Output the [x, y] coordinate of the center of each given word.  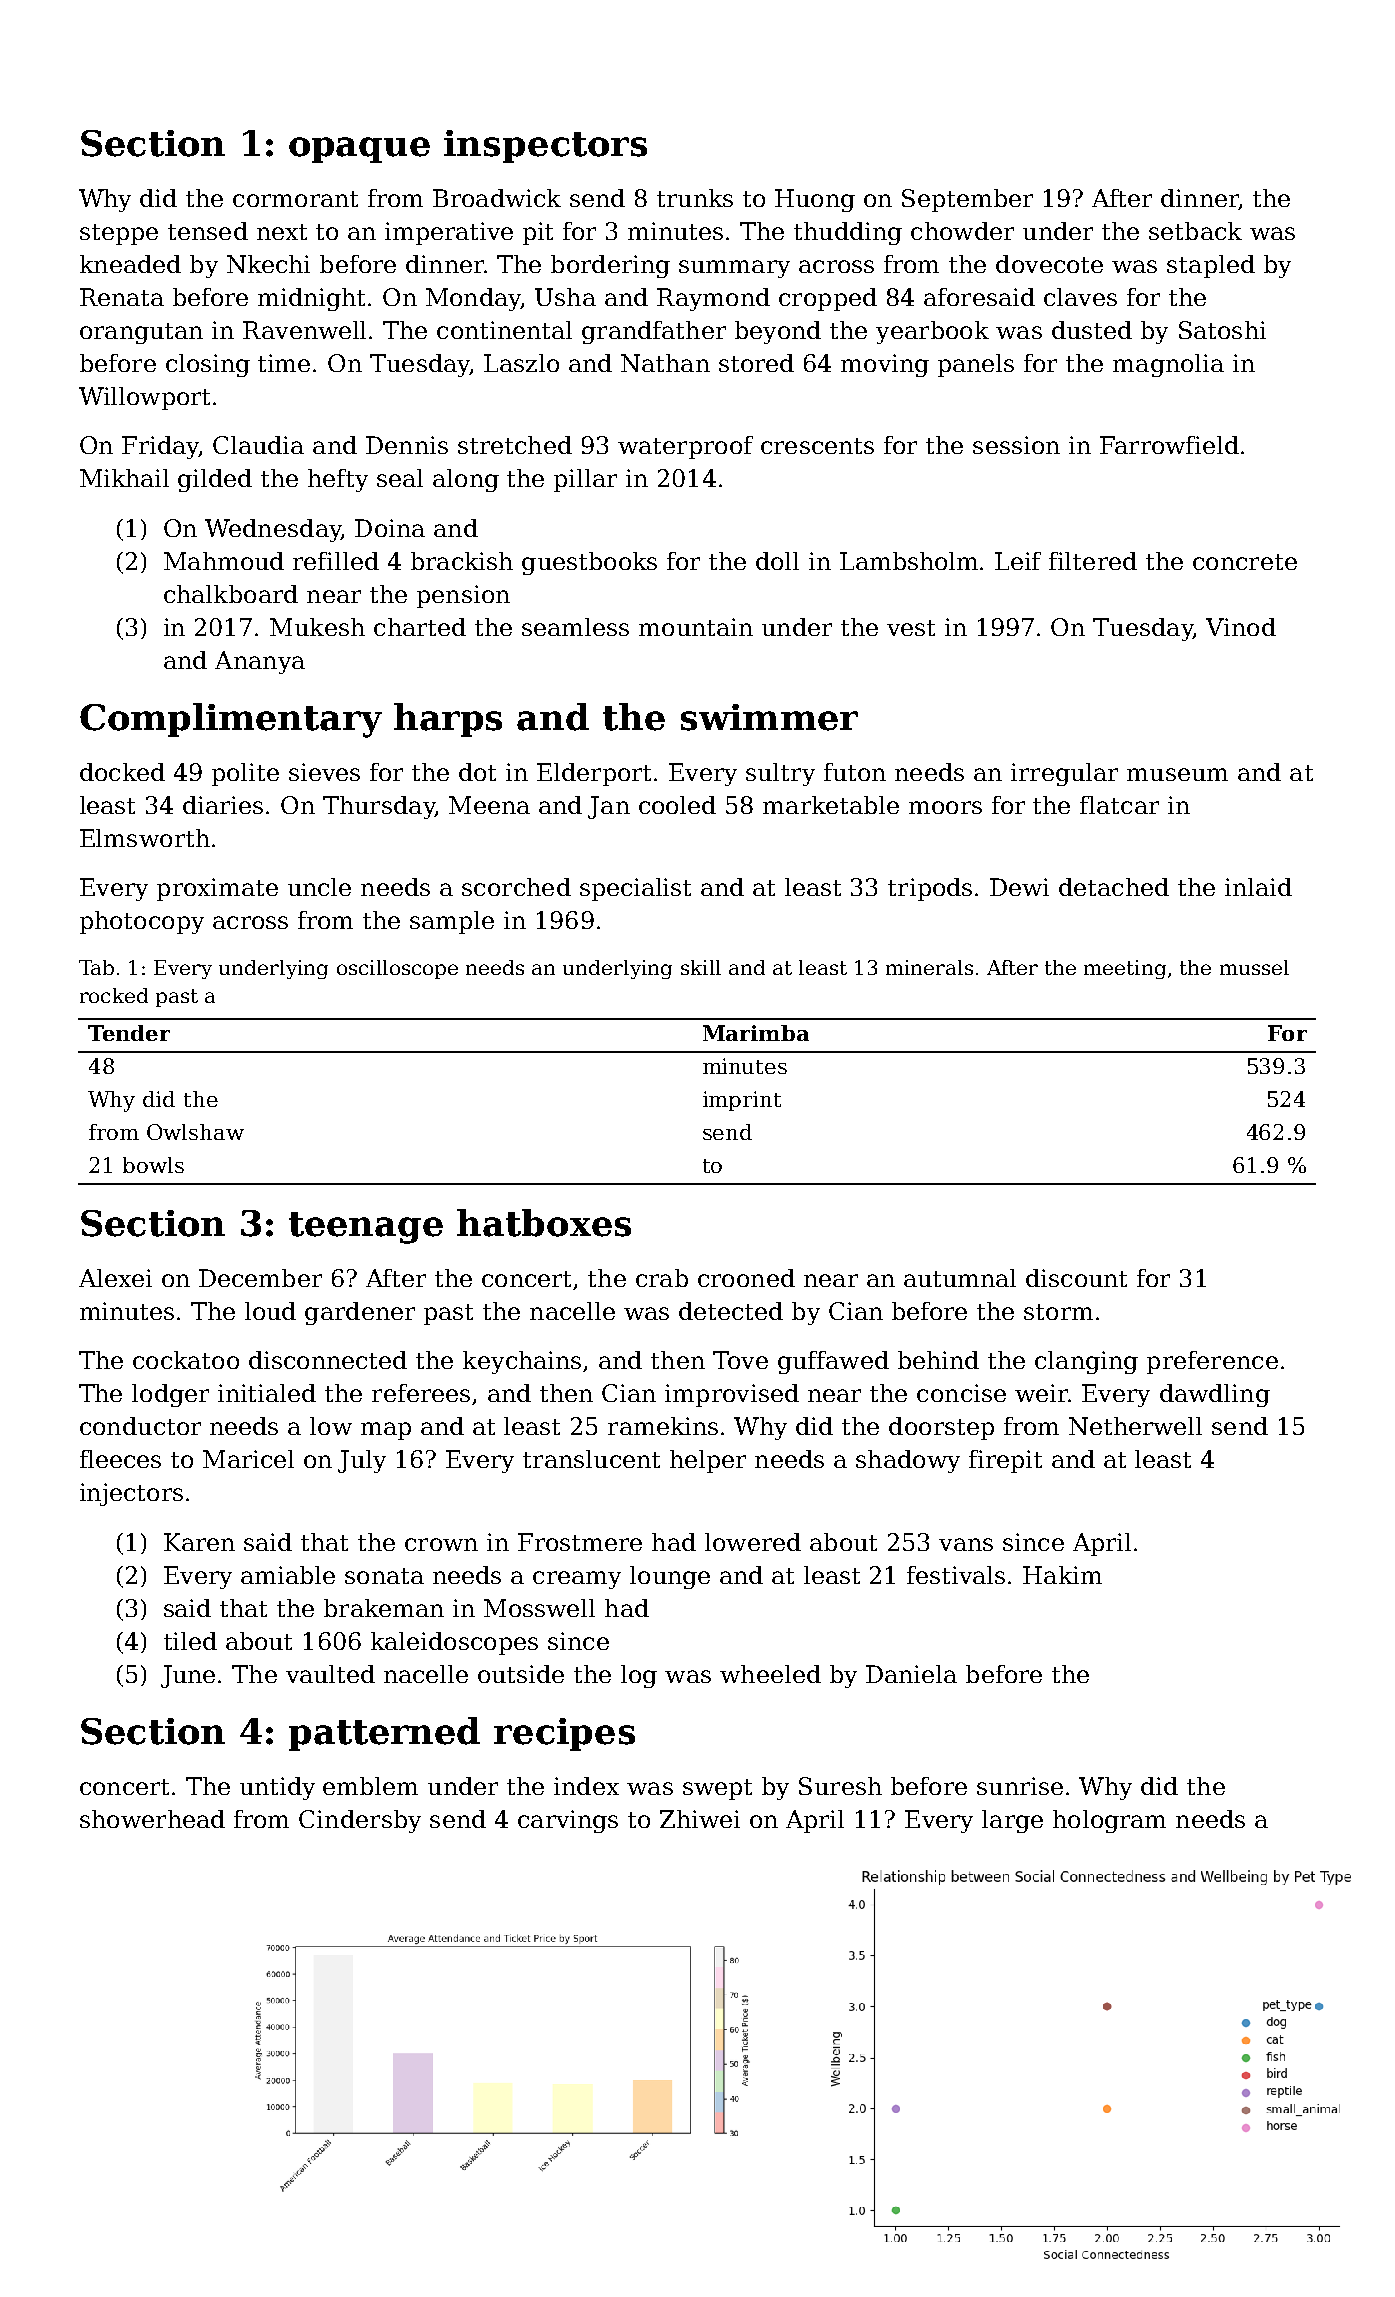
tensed [208, 231]
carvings [568, 1821]
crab [662, 1278]
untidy [277, 1788]
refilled [336, 561]
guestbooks [589, 563]
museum [1177, 774]
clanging [1086, 1362]
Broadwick [497, 198]
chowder [962, 231]
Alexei [115, 1278]
